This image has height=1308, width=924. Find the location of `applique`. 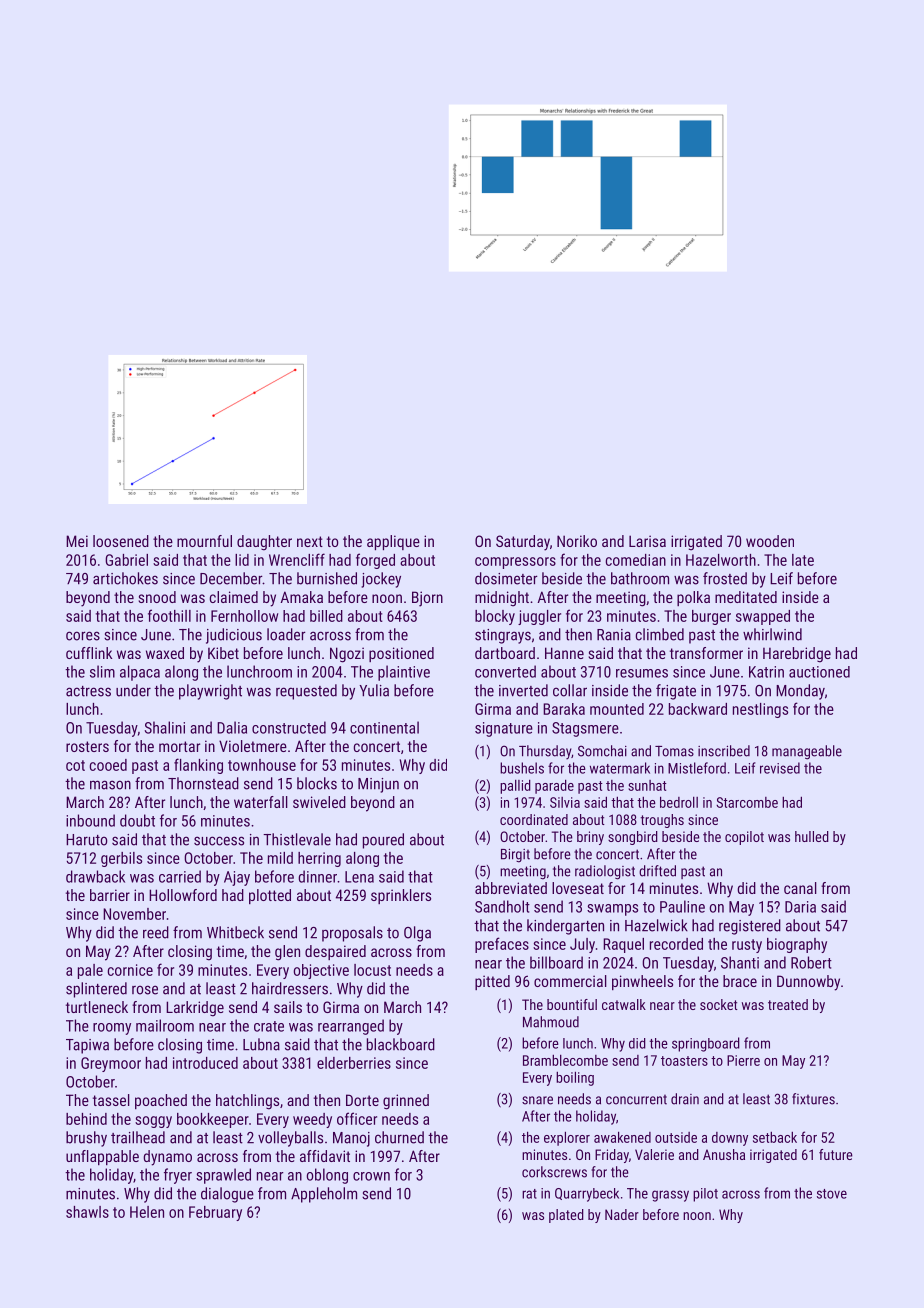

applique is located at coordinates (393, 542).
